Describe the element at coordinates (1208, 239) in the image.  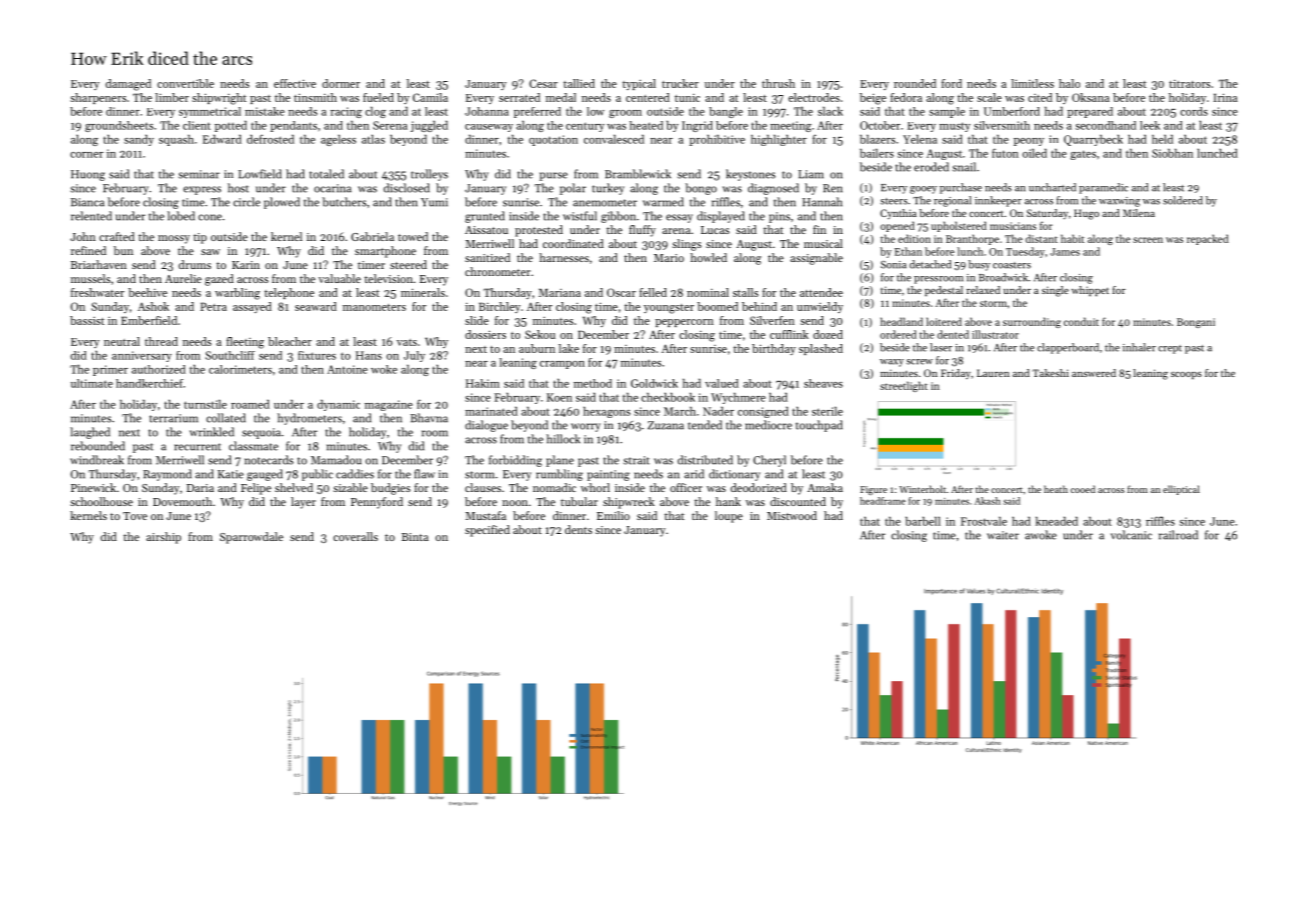
I see `repacked` at that location.
